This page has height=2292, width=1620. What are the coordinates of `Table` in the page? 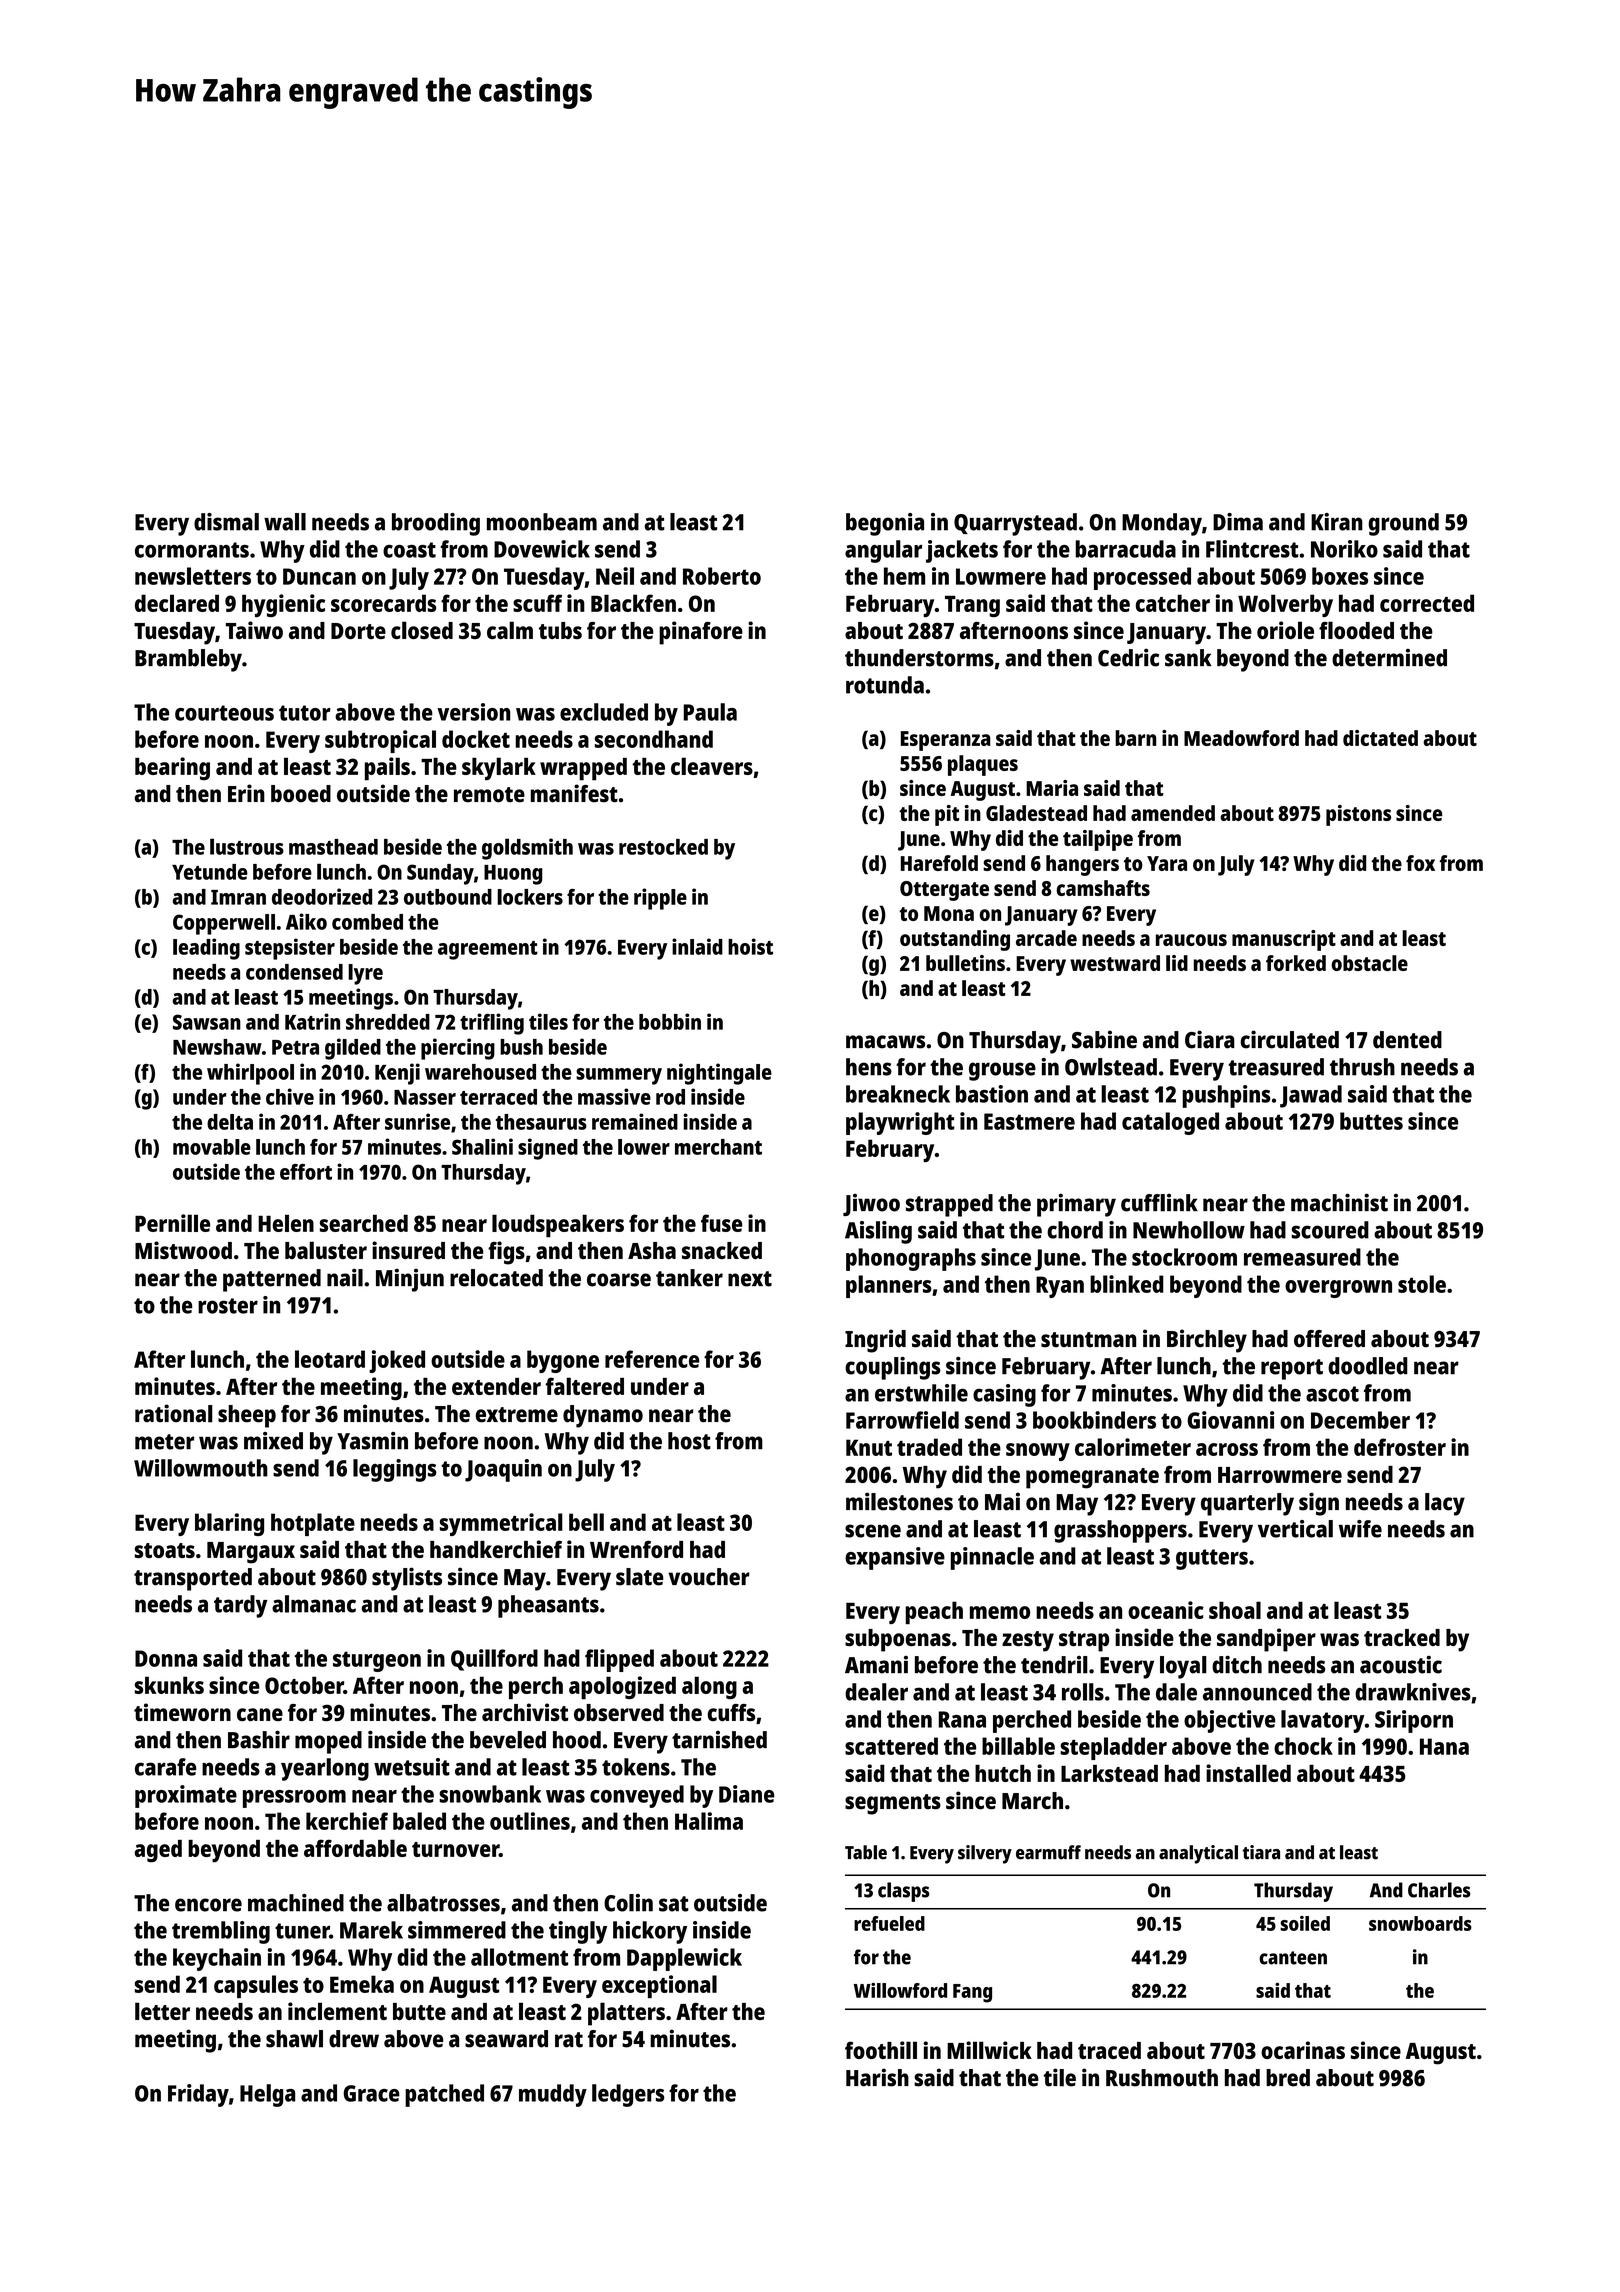 It's located at (866, 1852).
